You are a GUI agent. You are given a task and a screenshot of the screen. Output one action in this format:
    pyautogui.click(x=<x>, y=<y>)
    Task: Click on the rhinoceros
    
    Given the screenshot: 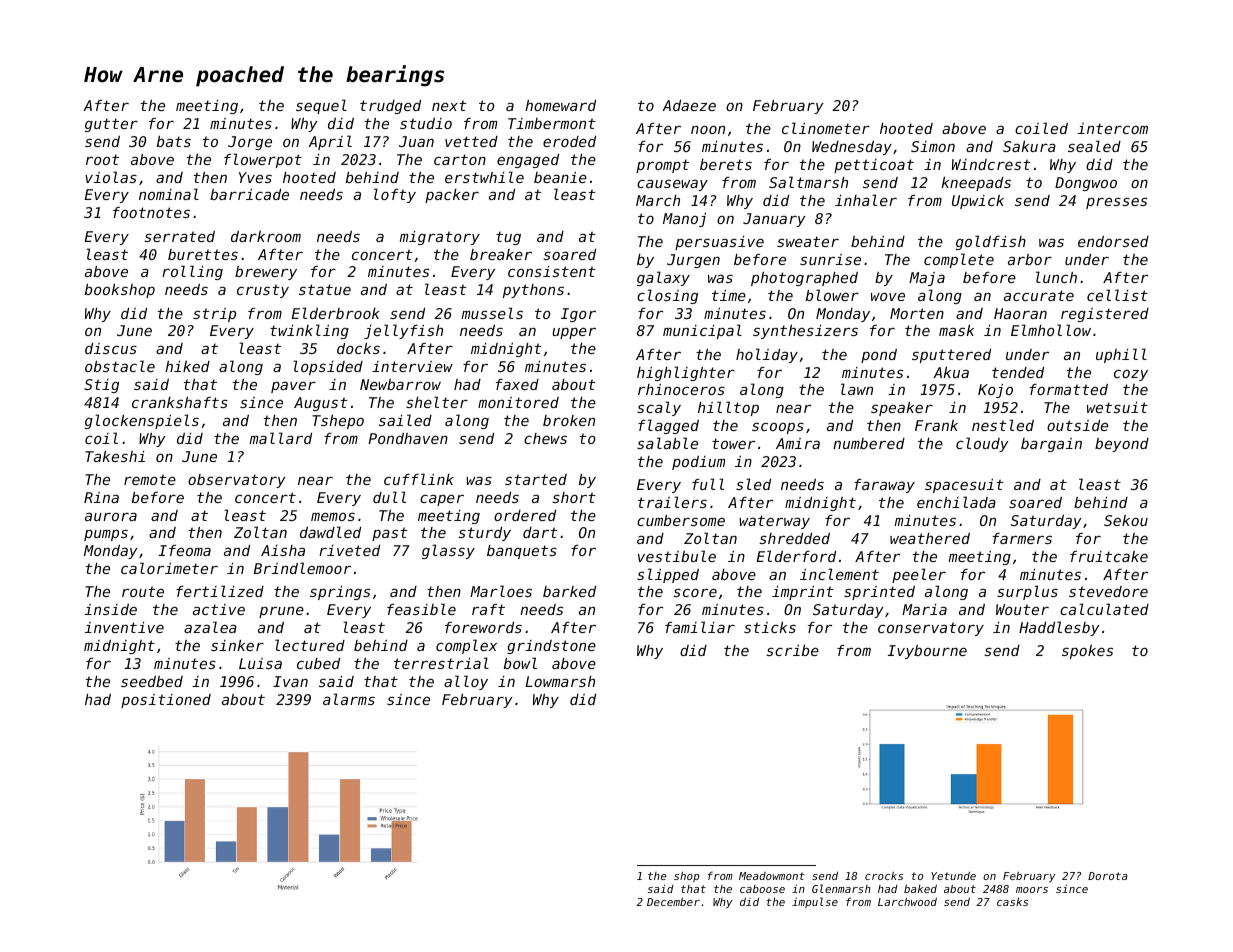 What is the action you would take?
    pyautogui.click(x=681, y=389)
